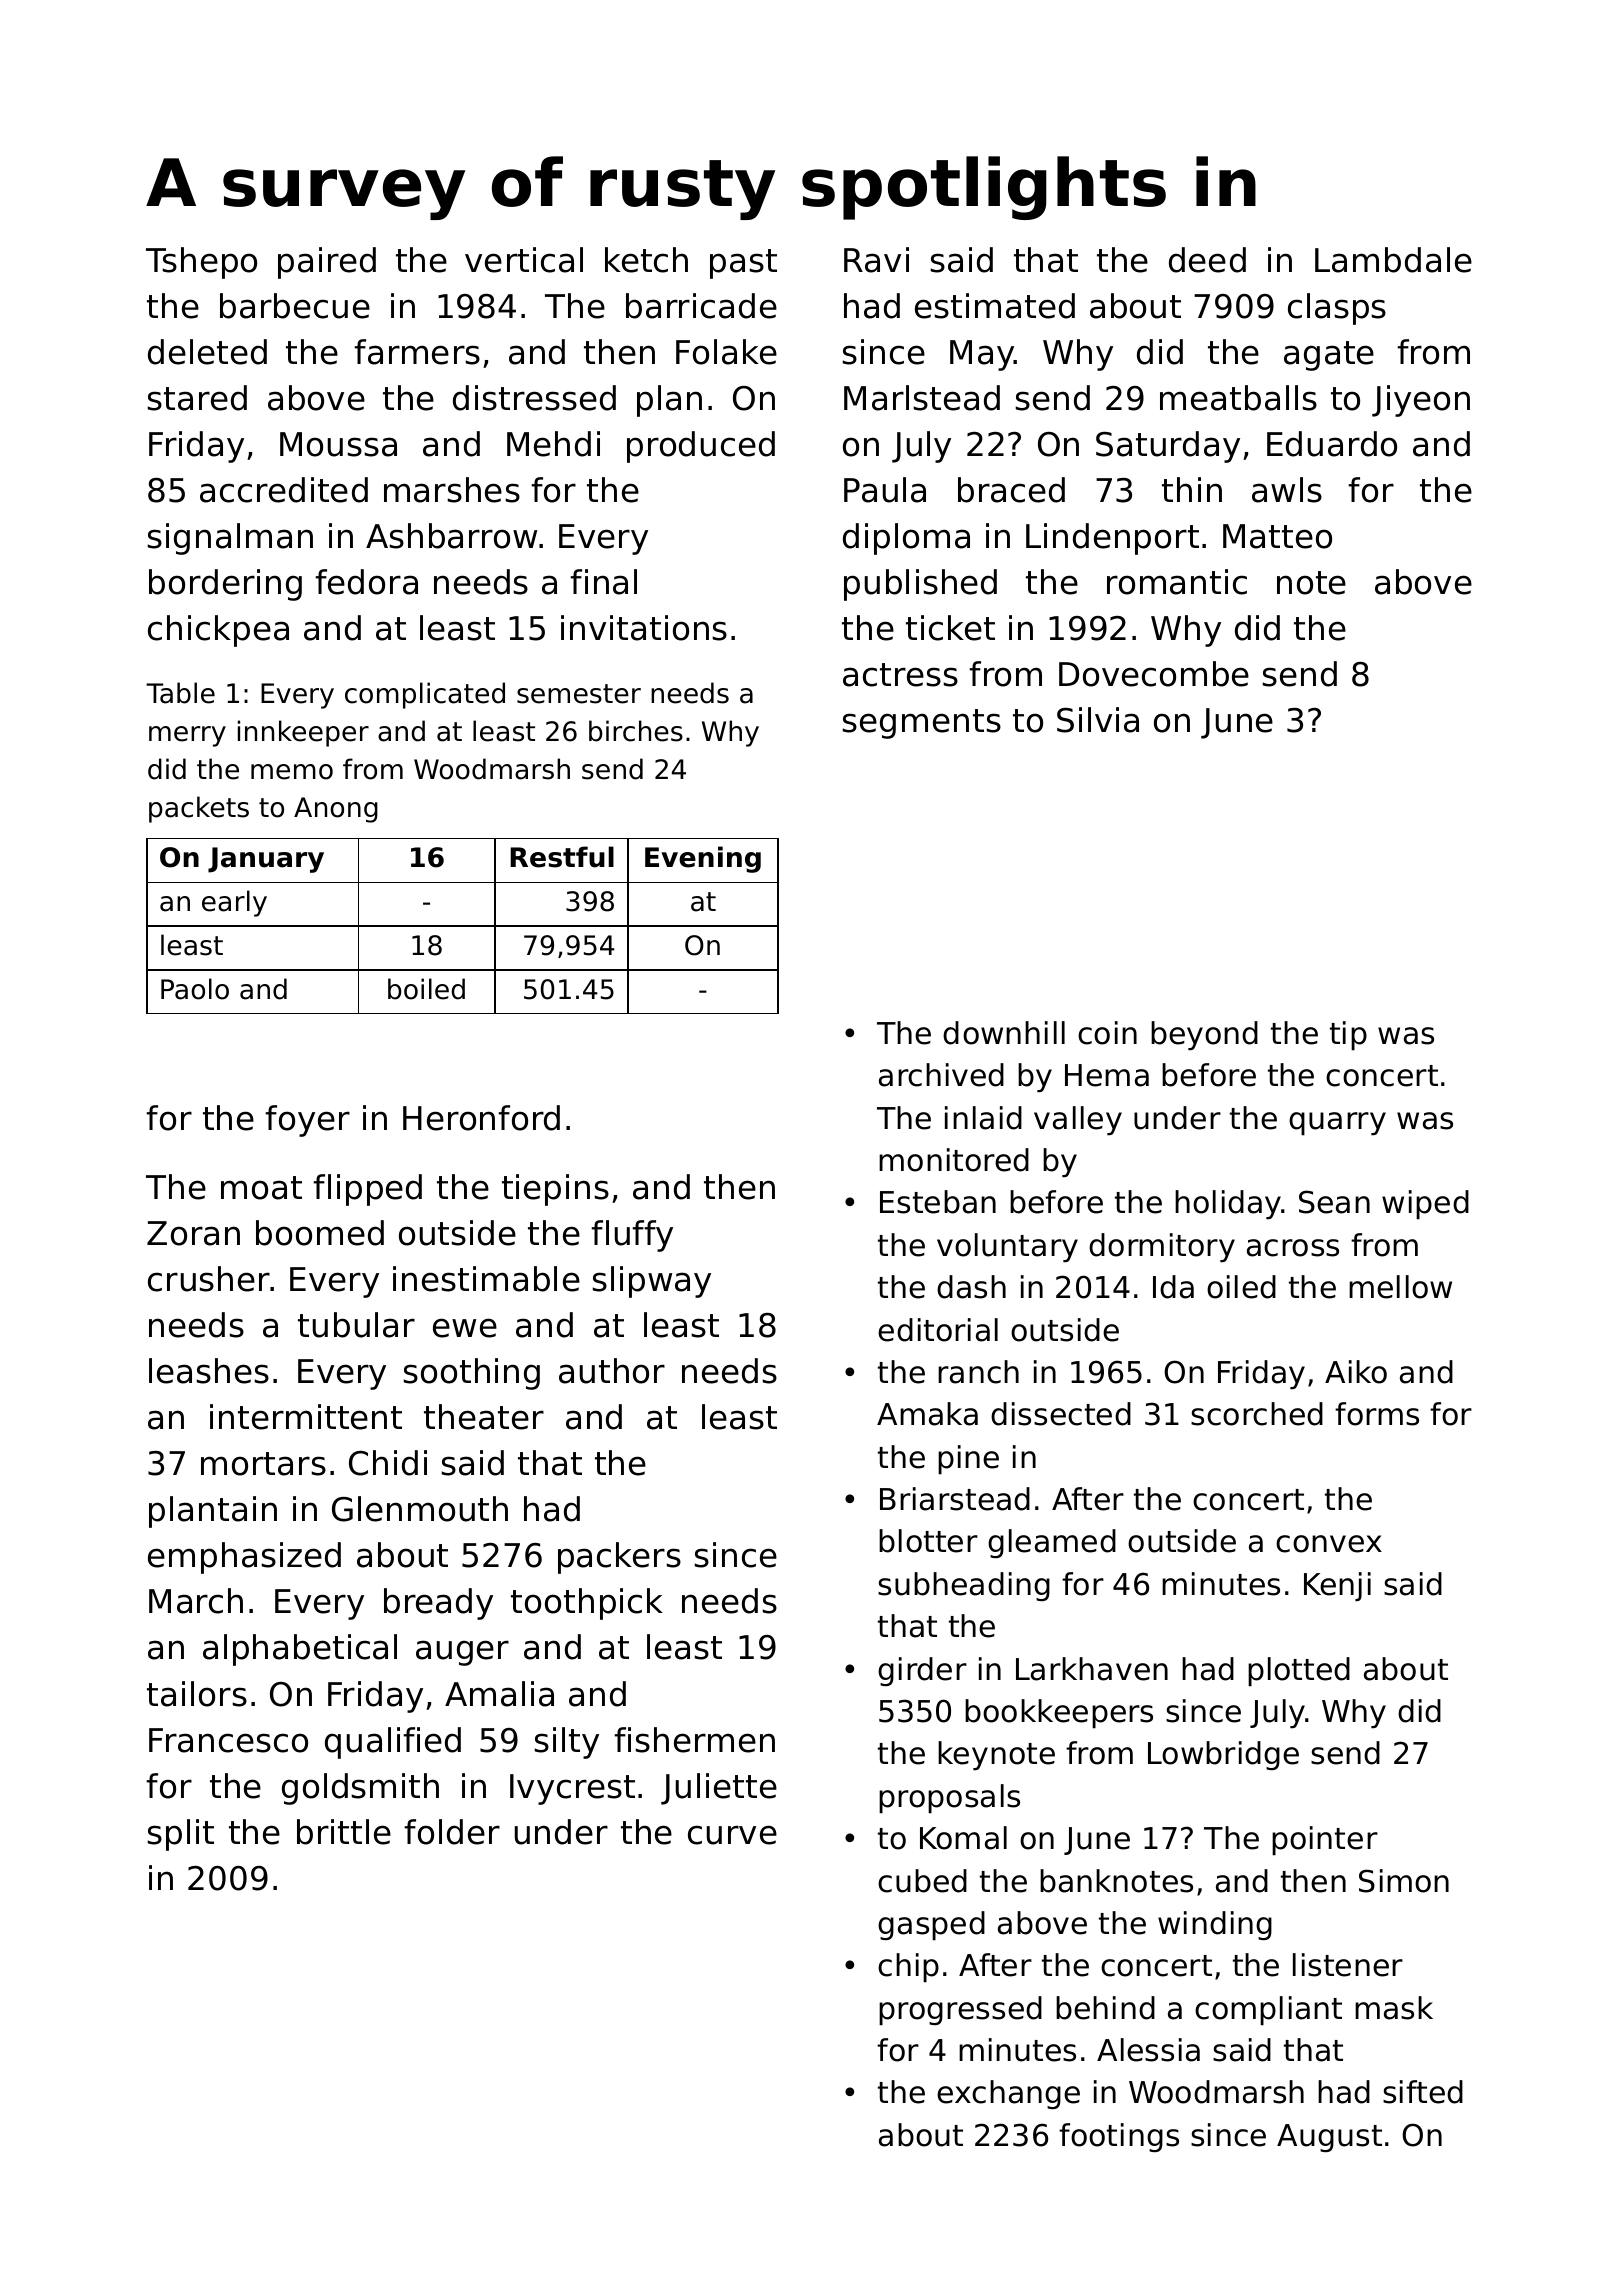 Image resolution: width=1620 pixels, height=2292 pixels. I want to click on plotted, so click(1299, 1672).
